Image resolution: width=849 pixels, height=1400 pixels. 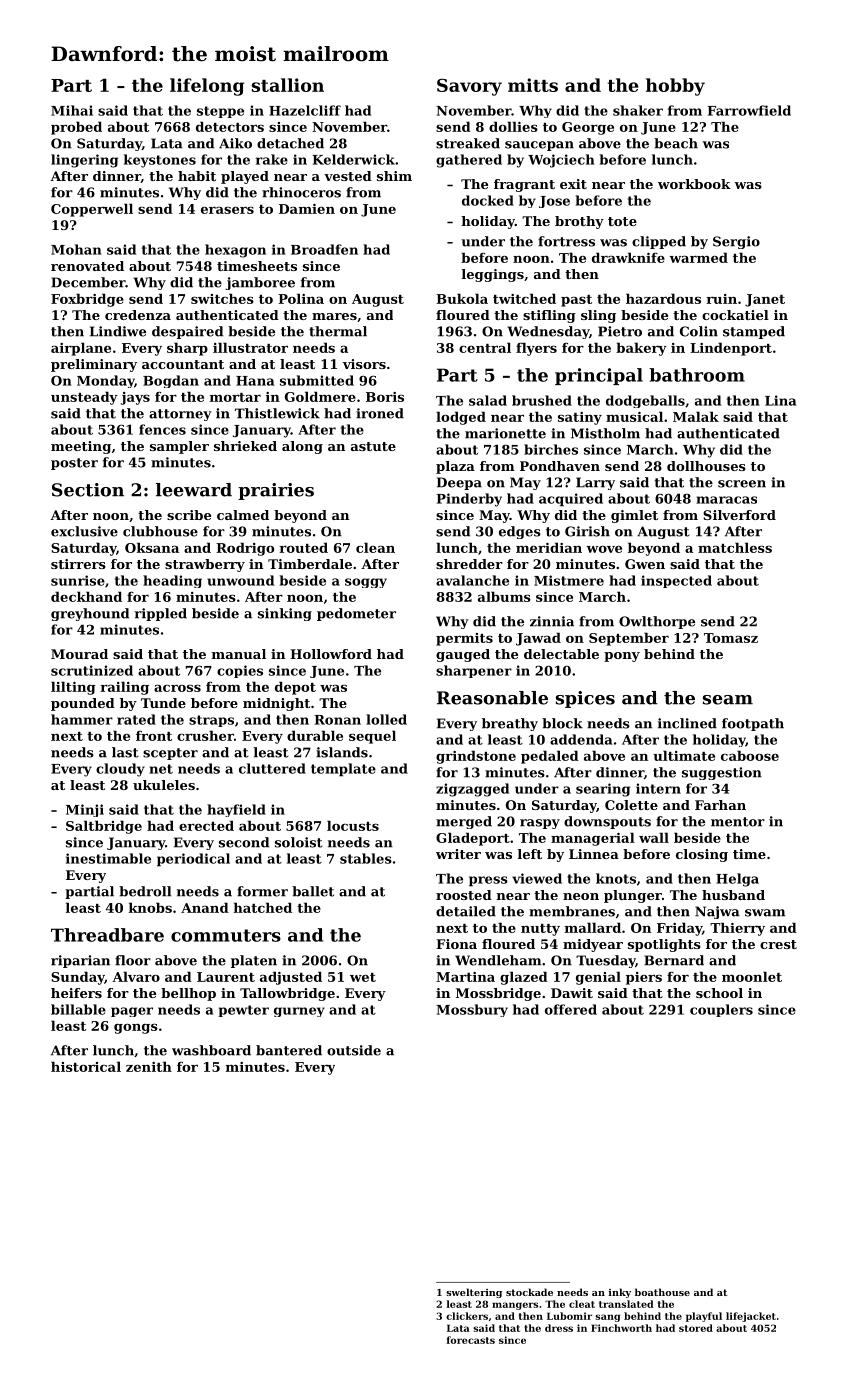 What do you see at coordinates (459, 483) in the document?
I see `Deepa` at bounding box center [459, 483].
